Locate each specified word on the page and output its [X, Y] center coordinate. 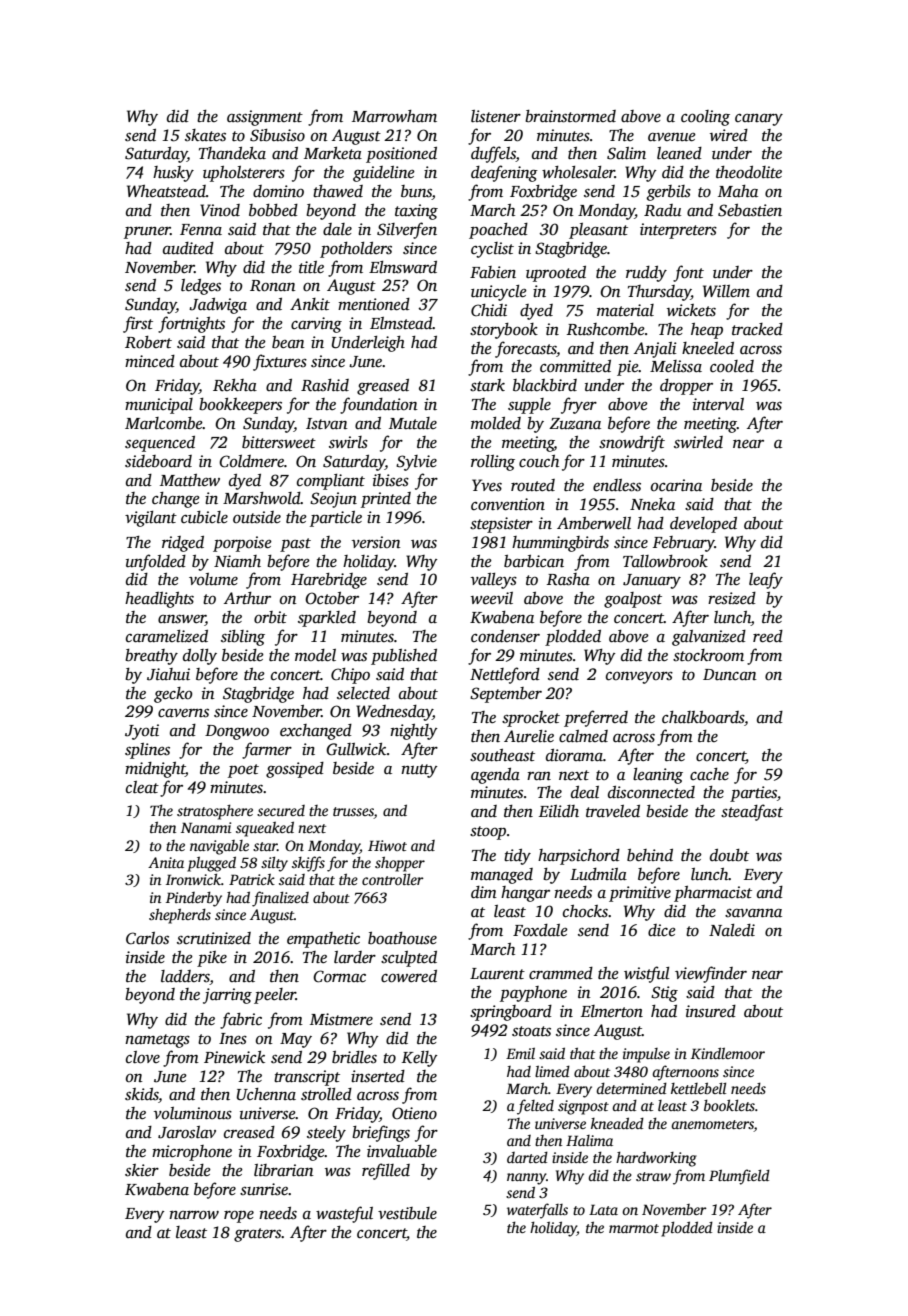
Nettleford [505, 675]
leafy [766, 580]
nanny [526, 1179]
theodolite [749, 172]
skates [205, 135]
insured [711, 1011]
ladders [185, 976]
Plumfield [739, 1177]
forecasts [526, 349]
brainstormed [570, 116]
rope [239, 1217]
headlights [159, 600]
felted [535, 1107]
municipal [159, 406]
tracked [757, 329]
